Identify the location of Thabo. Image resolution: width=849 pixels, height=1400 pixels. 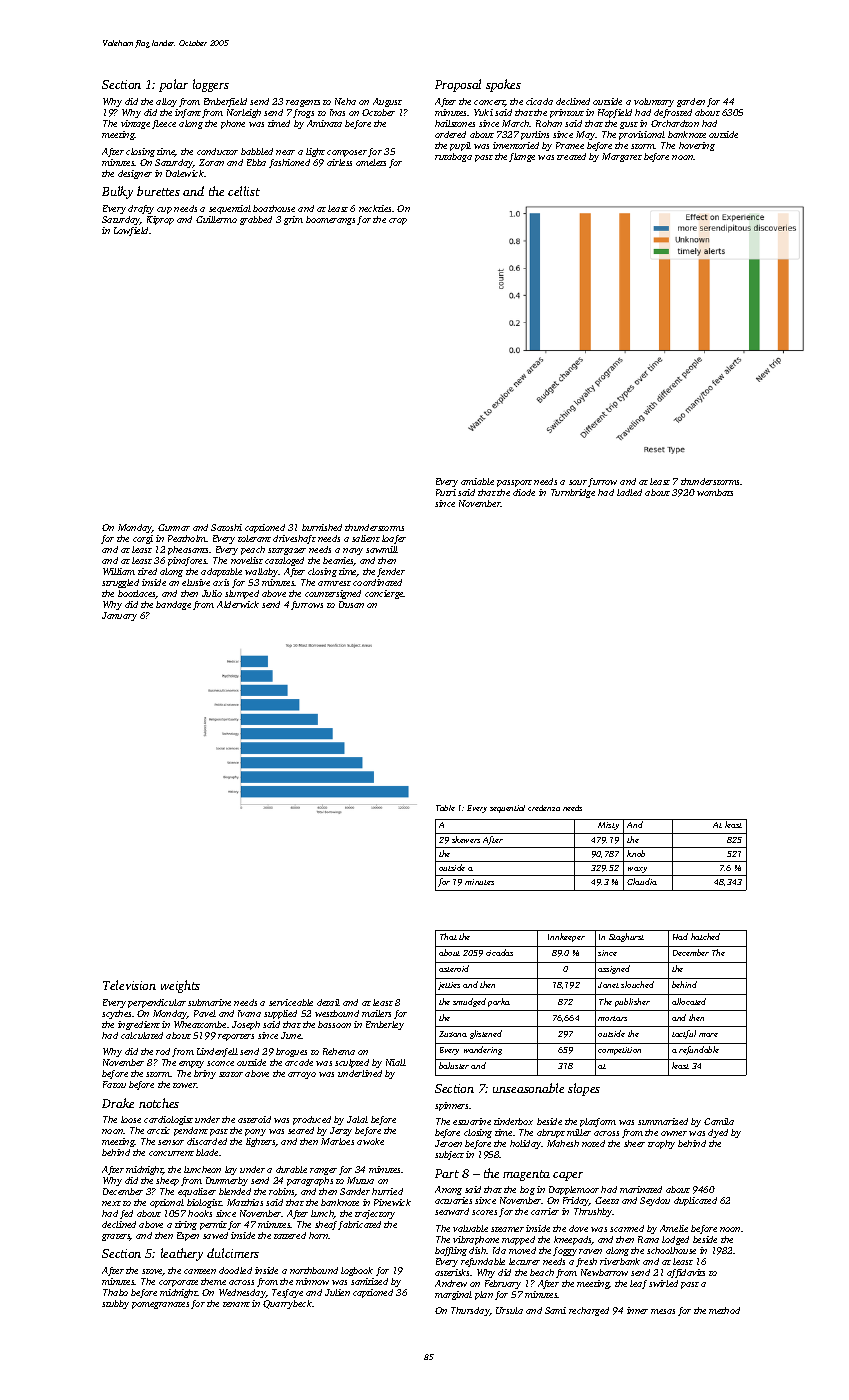
(115, 1292).
